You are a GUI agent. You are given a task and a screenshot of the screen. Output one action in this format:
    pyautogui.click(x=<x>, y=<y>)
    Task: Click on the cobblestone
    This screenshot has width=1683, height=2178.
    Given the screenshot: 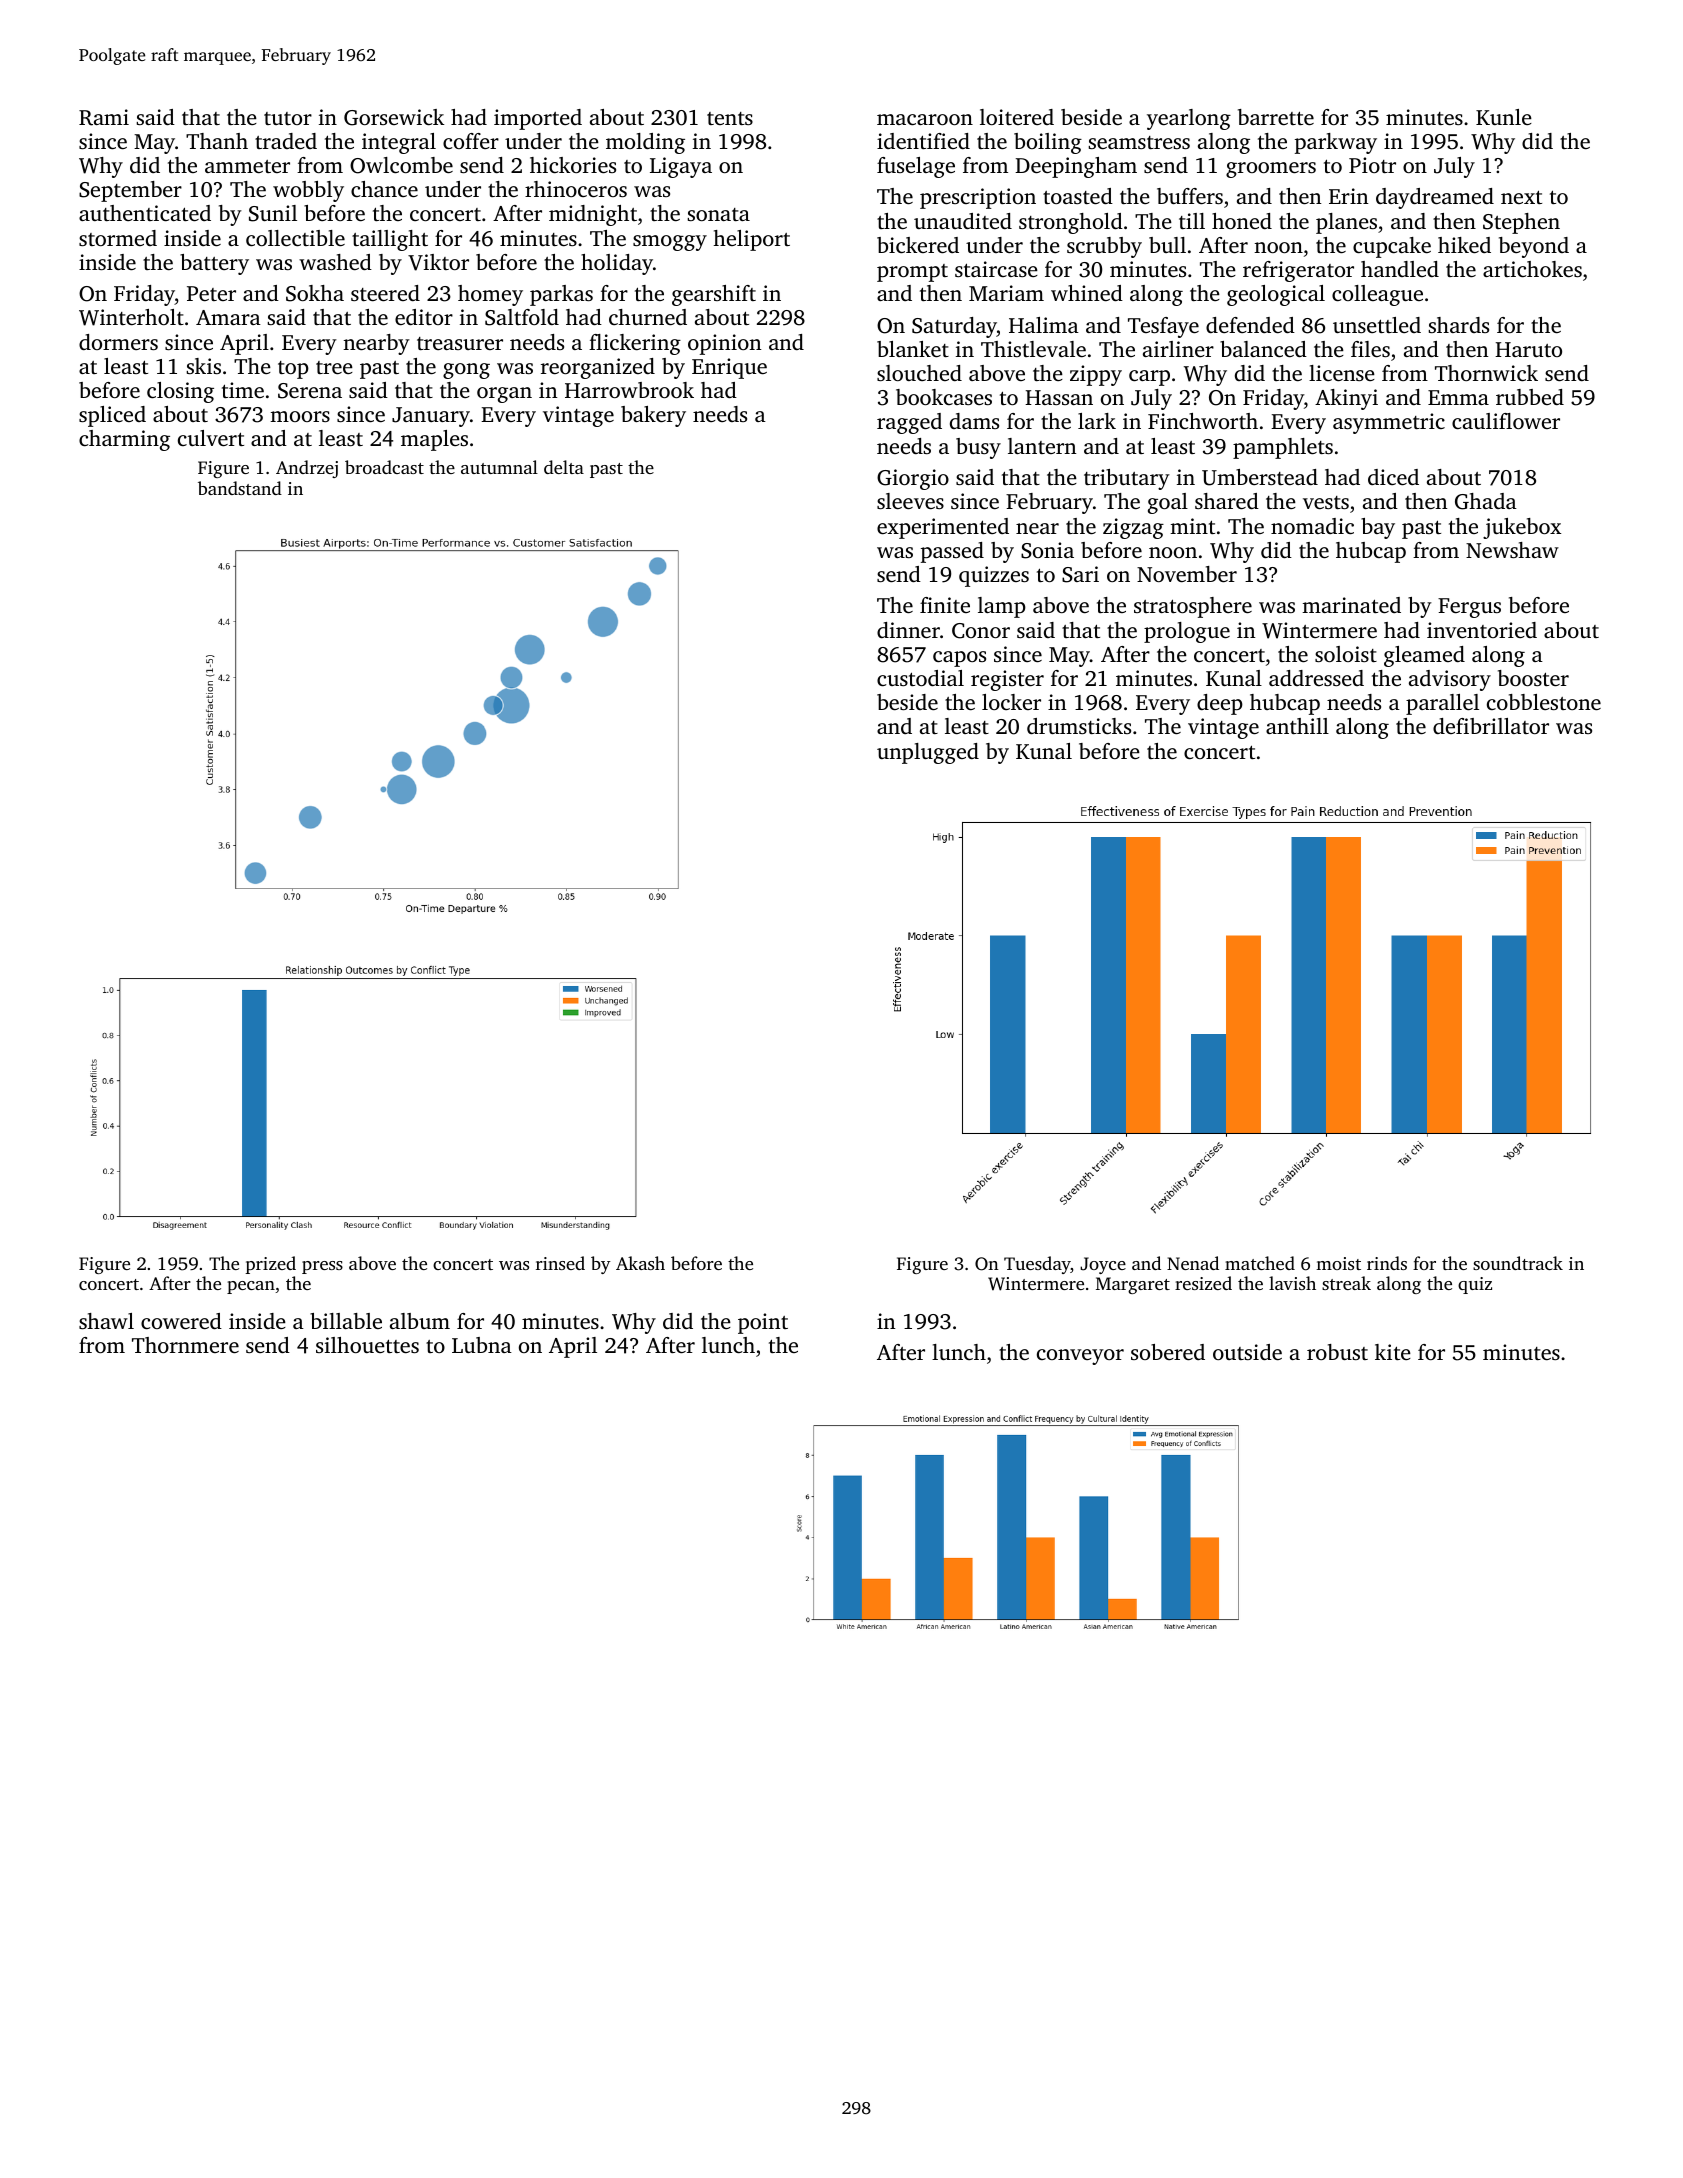 What is the action you would take?
    pyautogui.click(x=1544, y=702)
